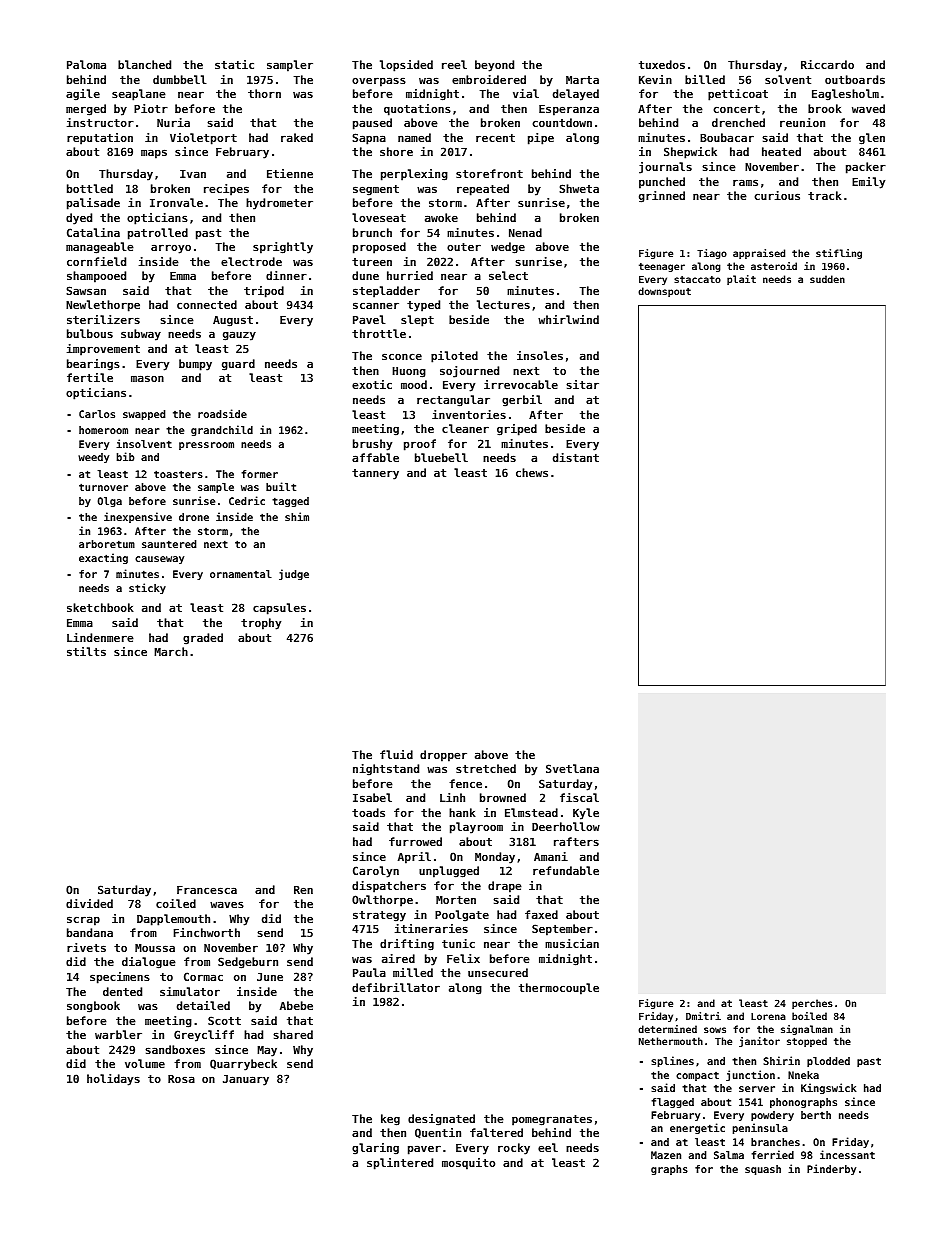 The width and height of the screenshot is (952, 1233). What do you see at coordinates (113, 1080) in the screenshot?
I see `holidays` at bounding box center [113, 1080].
